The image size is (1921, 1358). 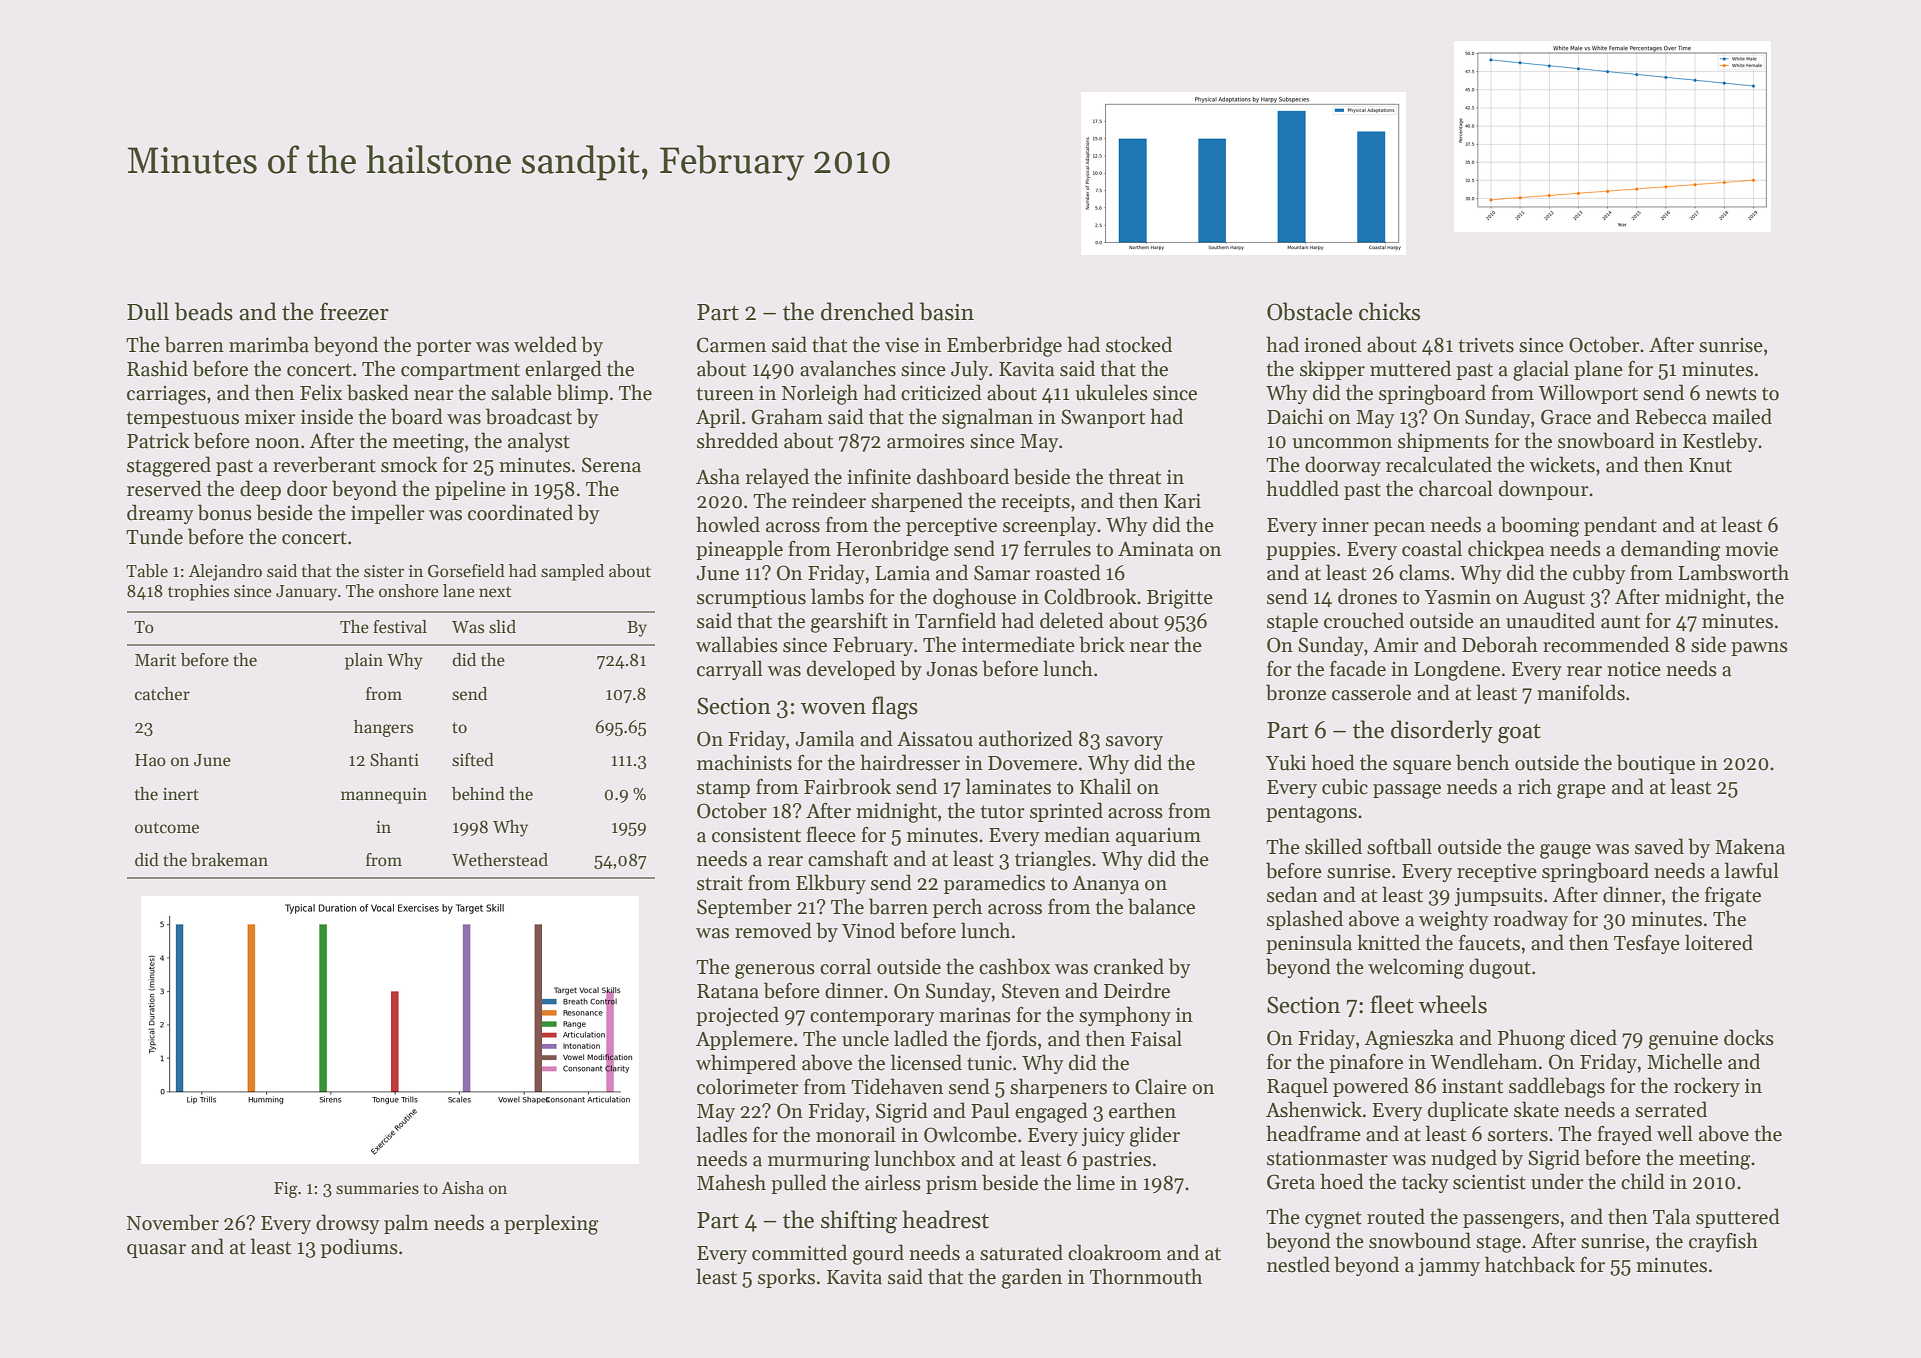 What do you see at coordinates (1425, 1183) in the screenshot?
I see `tacky` at bounding box center [1425, 1183].
